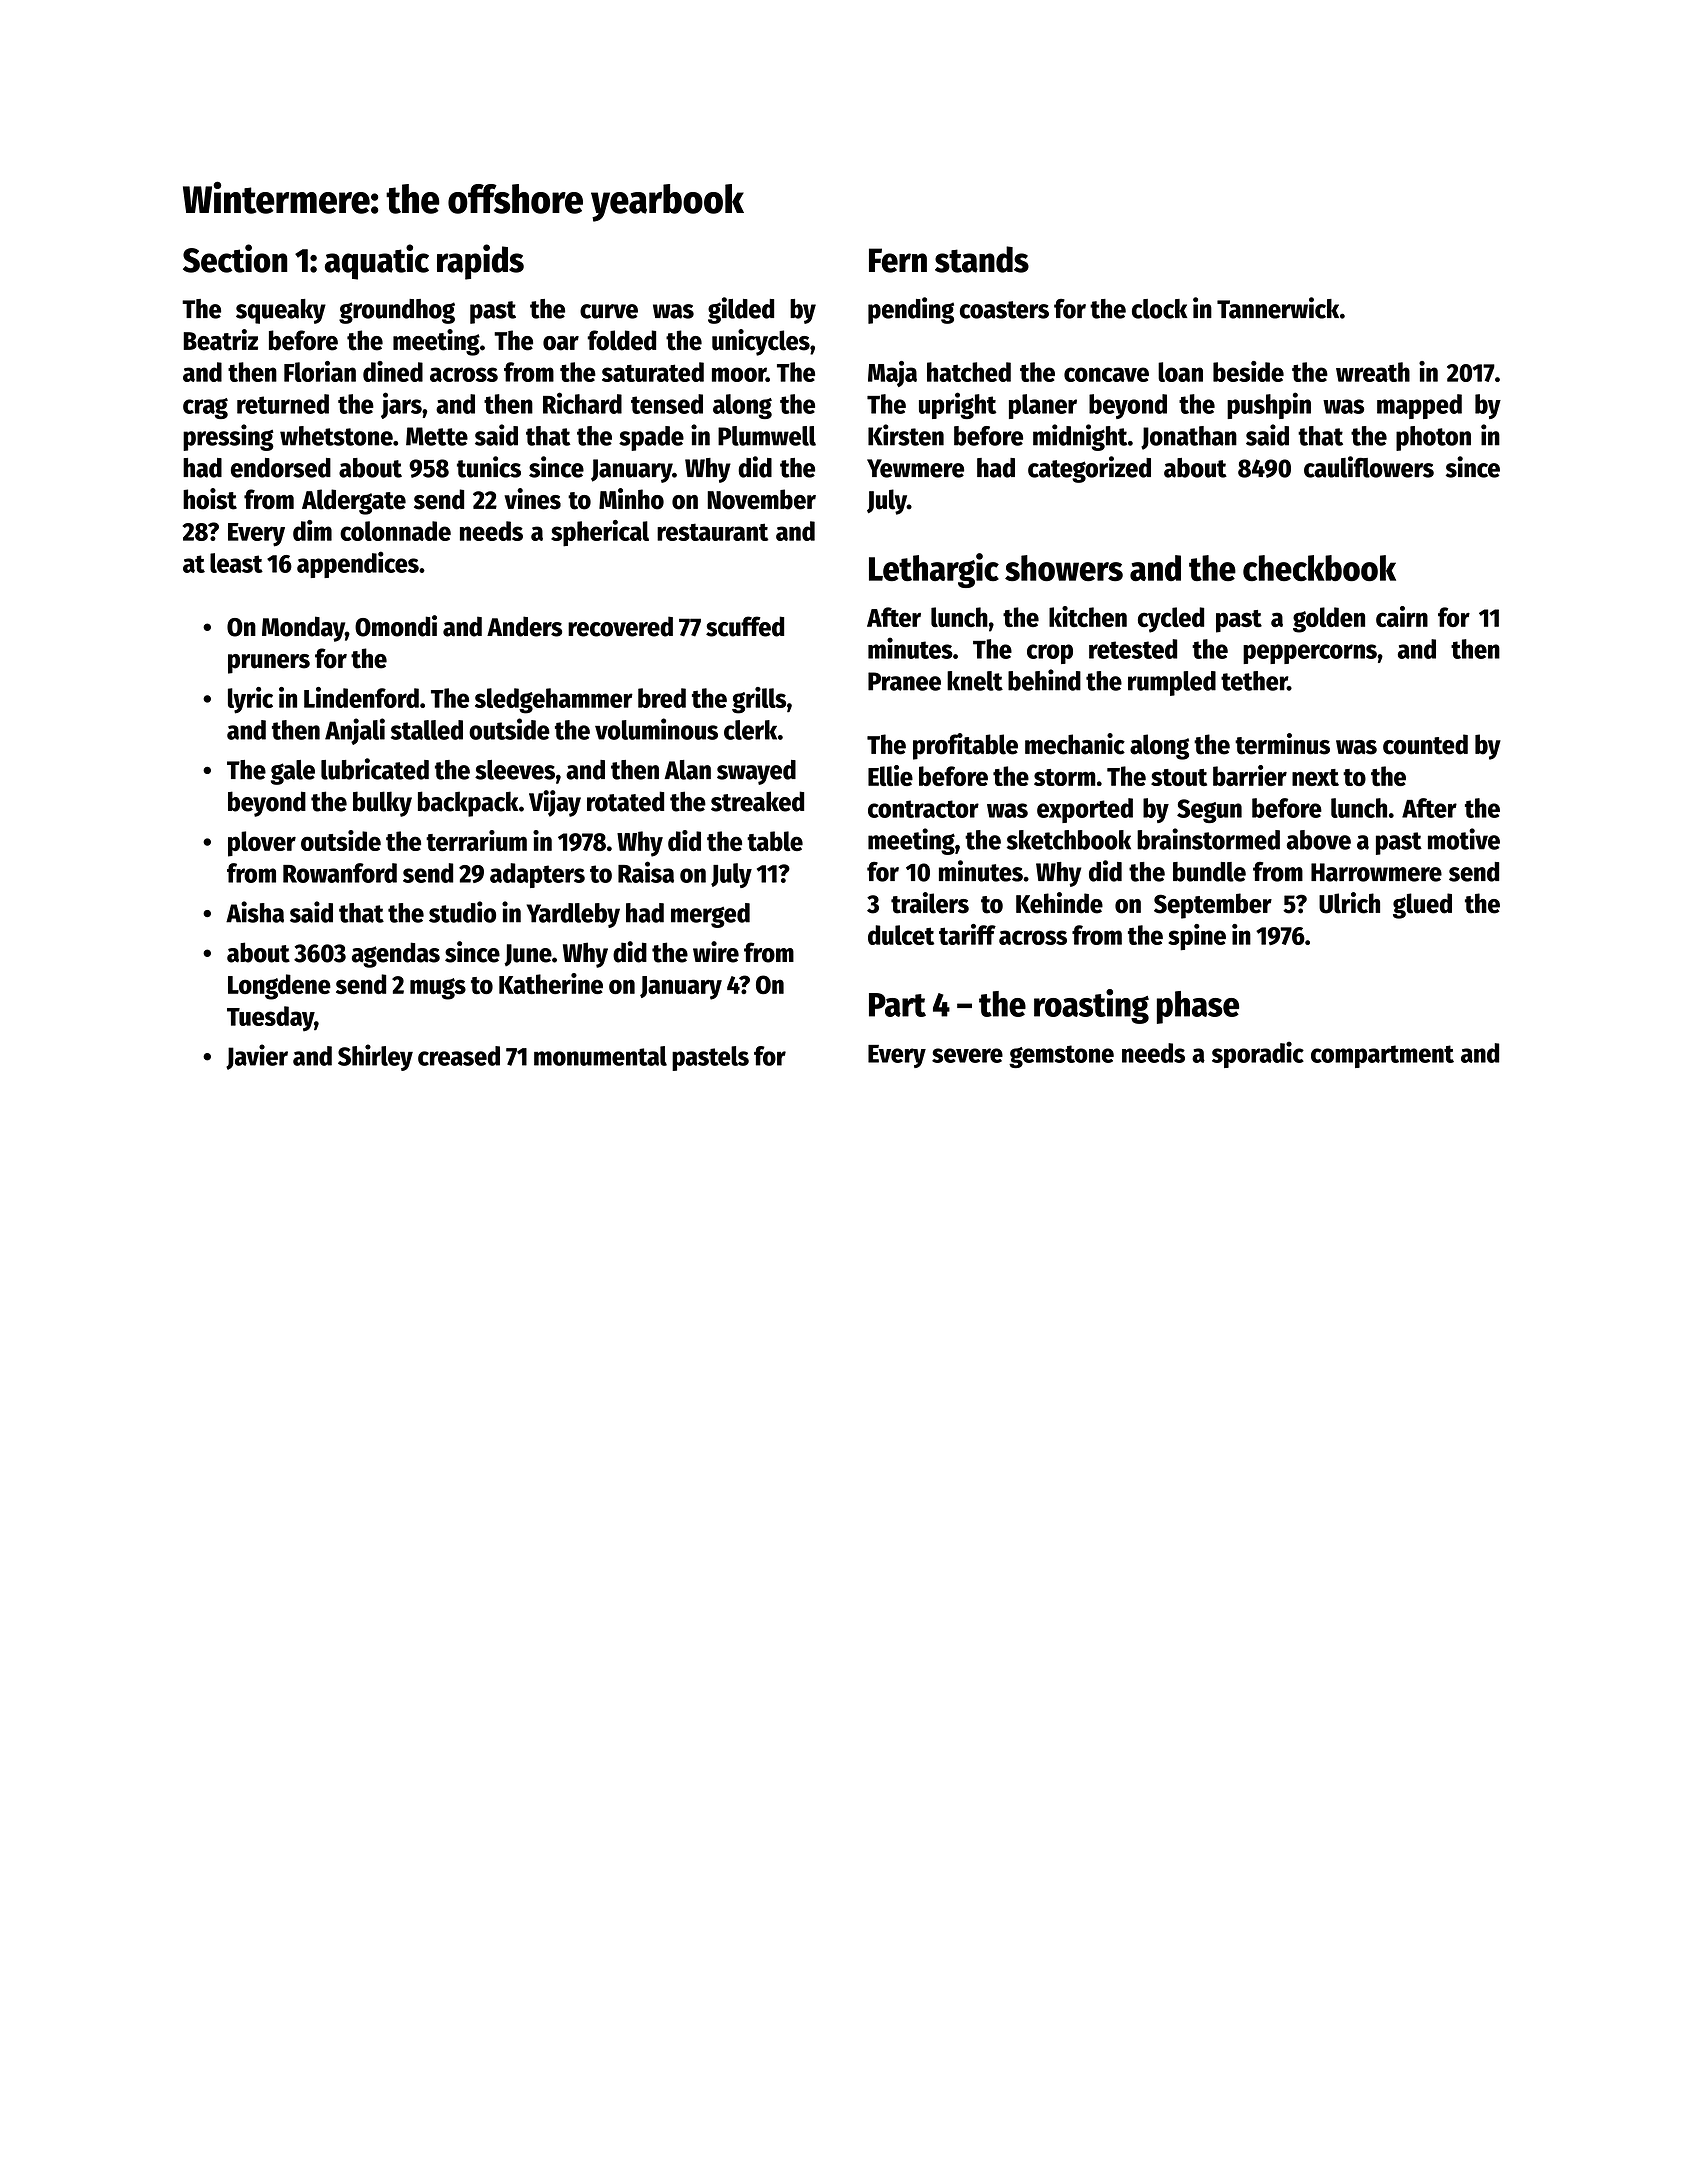 This screenshot has height=2178, width=1683. What do you see at coordinates (756, 772) in the screenshot?
I see `swayed` at bounding box center [756, 772].
